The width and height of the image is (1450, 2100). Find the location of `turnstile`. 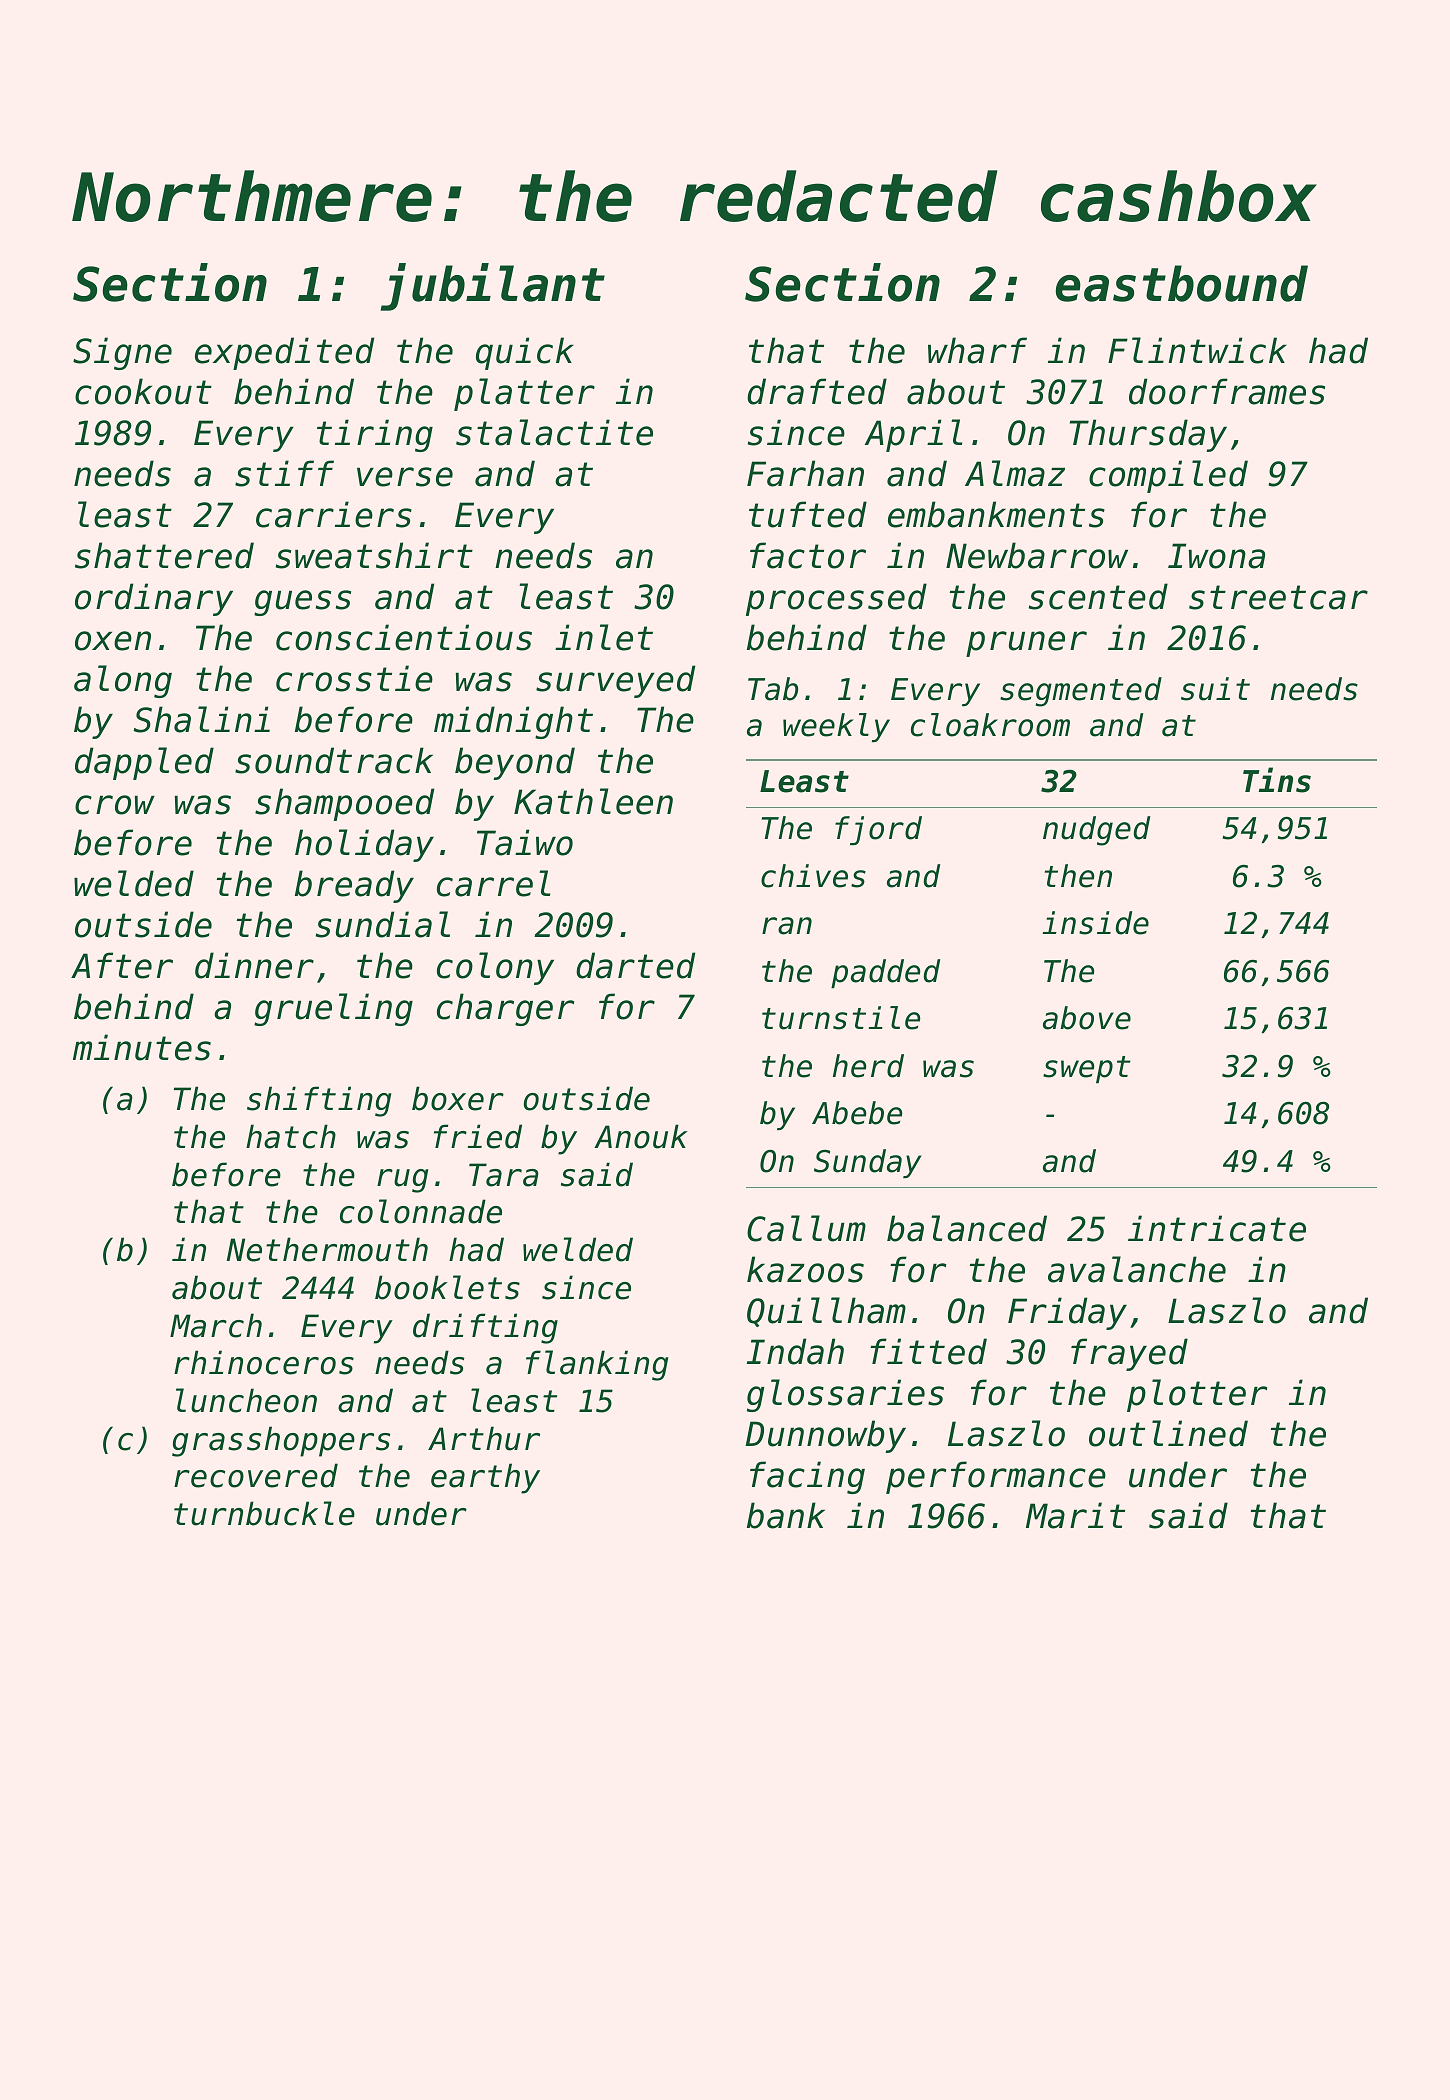

turnstile is located at coordinates (841, 1018).
